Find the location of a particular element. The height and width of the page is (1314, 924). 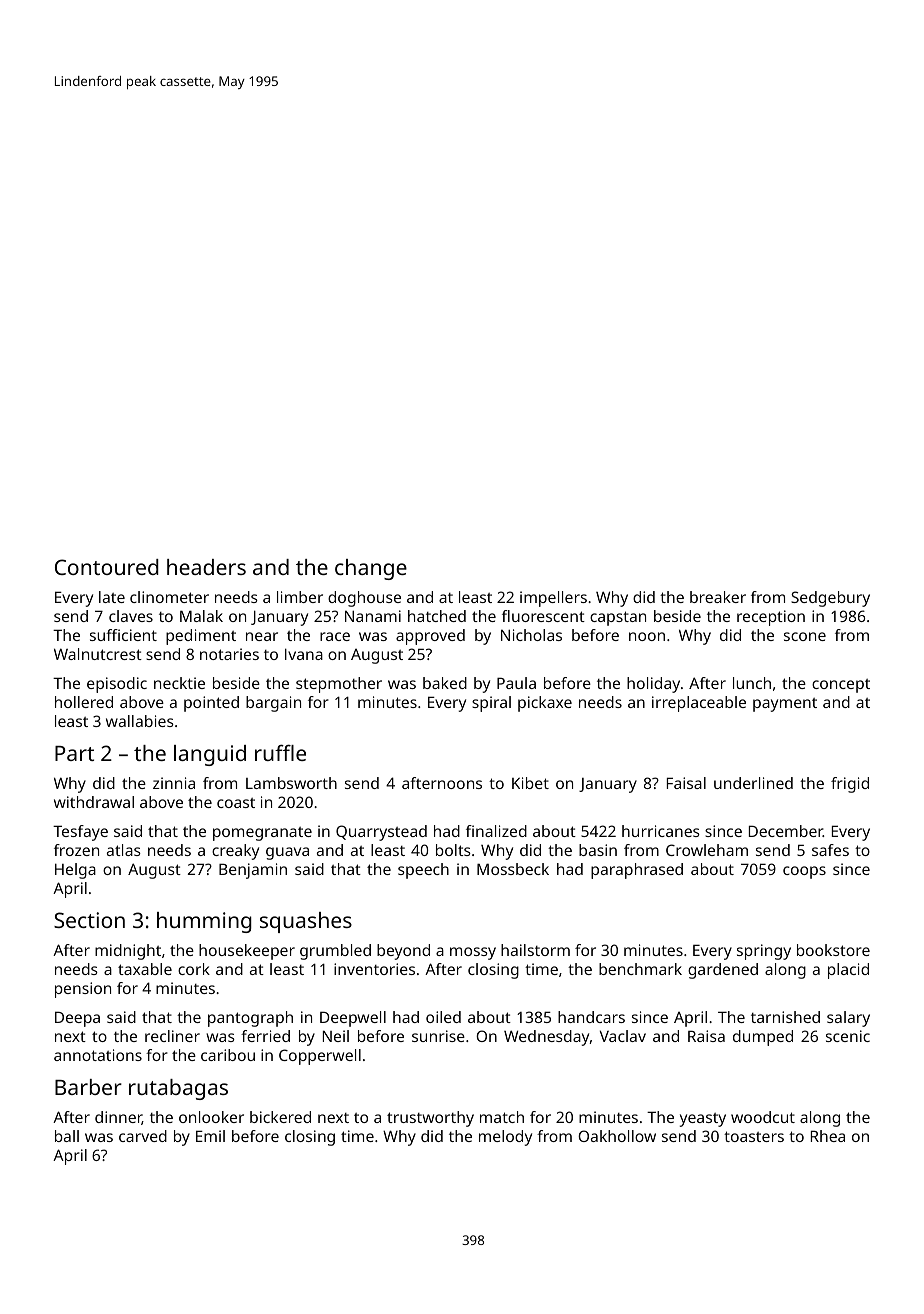

Kibet is located at coordinates (530, 783).
